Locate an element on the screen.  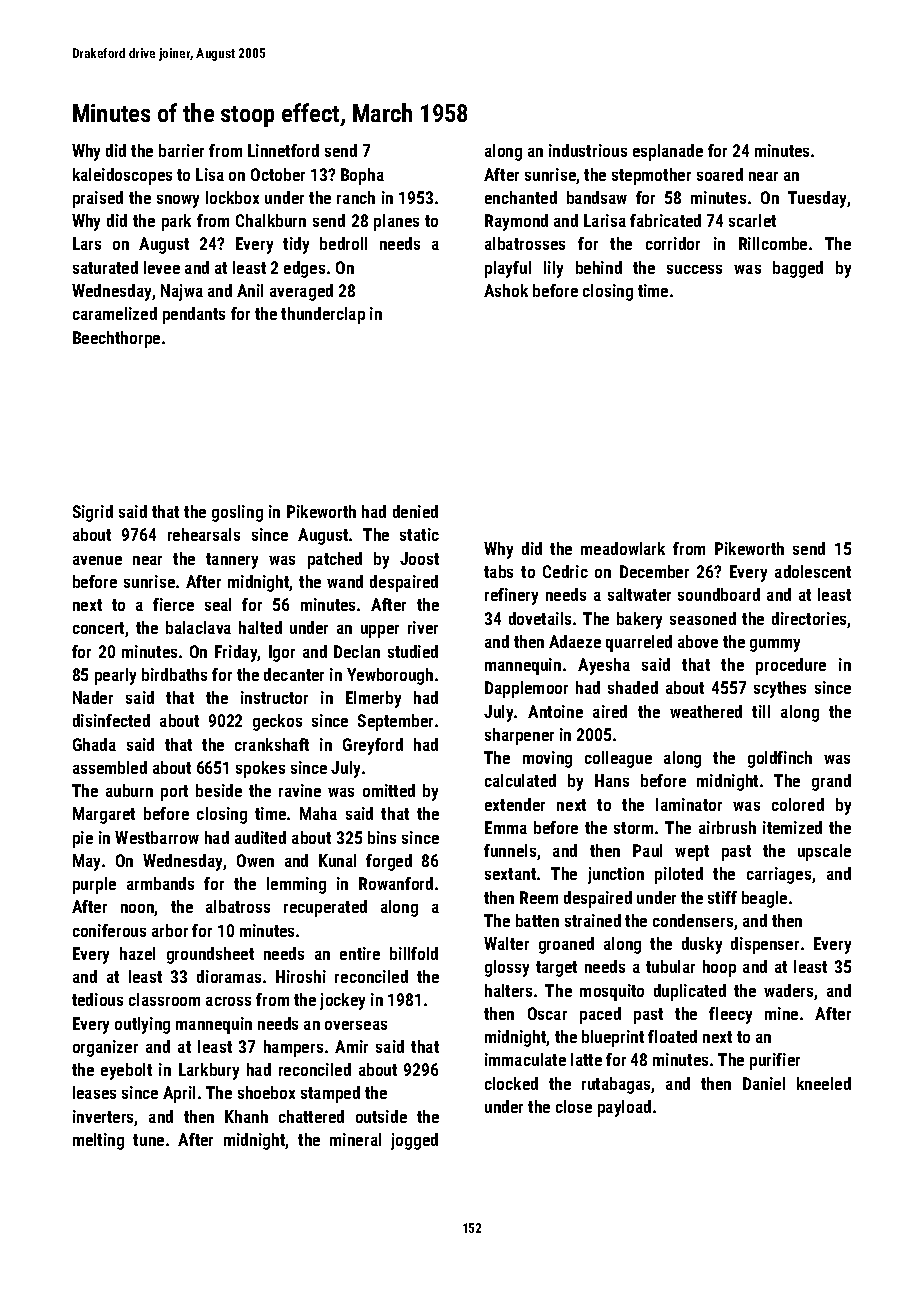
Khanh is located at coordinates (246, 1116).
